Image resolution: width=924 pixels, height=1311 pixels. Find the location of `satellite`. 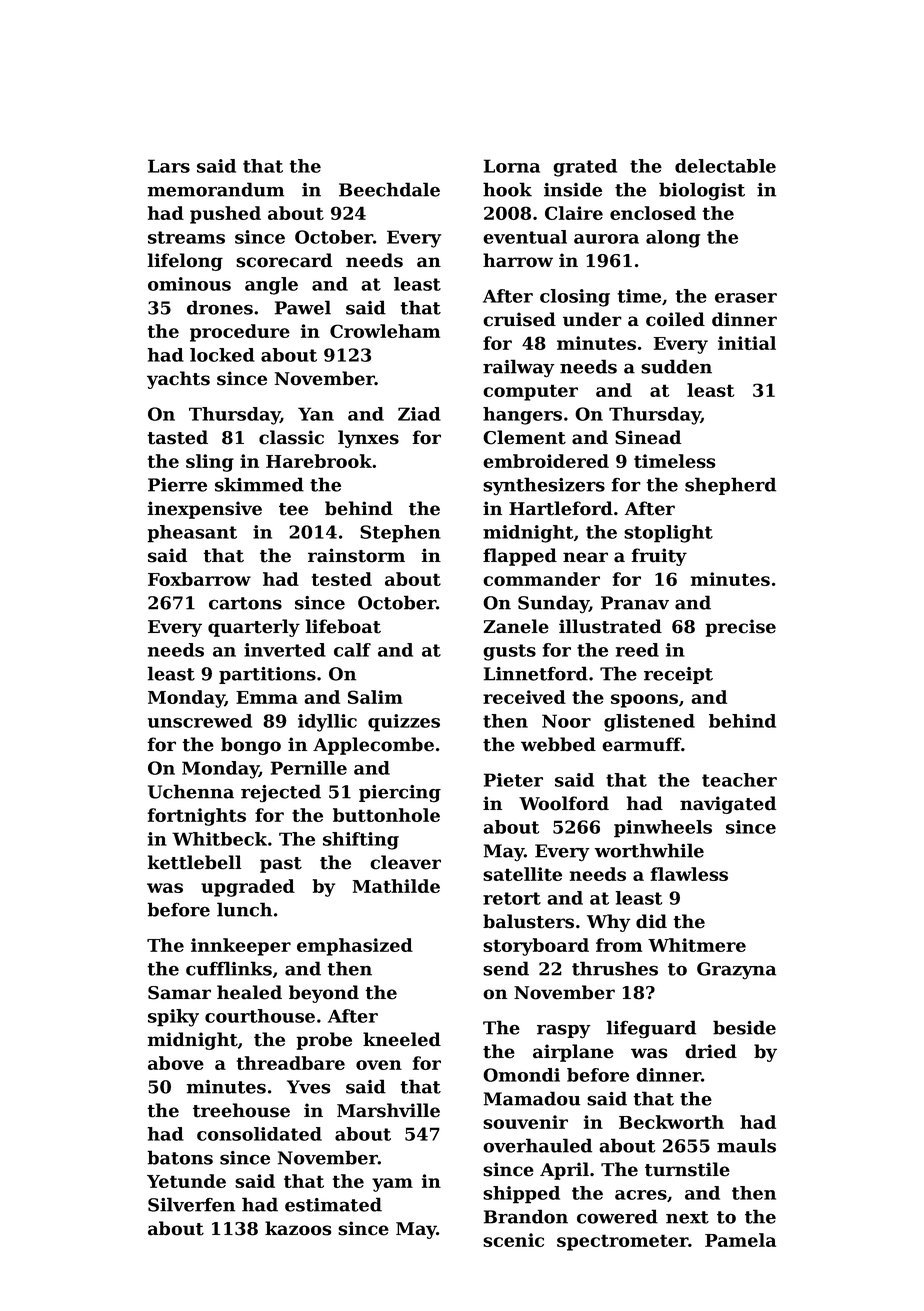

satellite is located at coordinates (522, 874).
